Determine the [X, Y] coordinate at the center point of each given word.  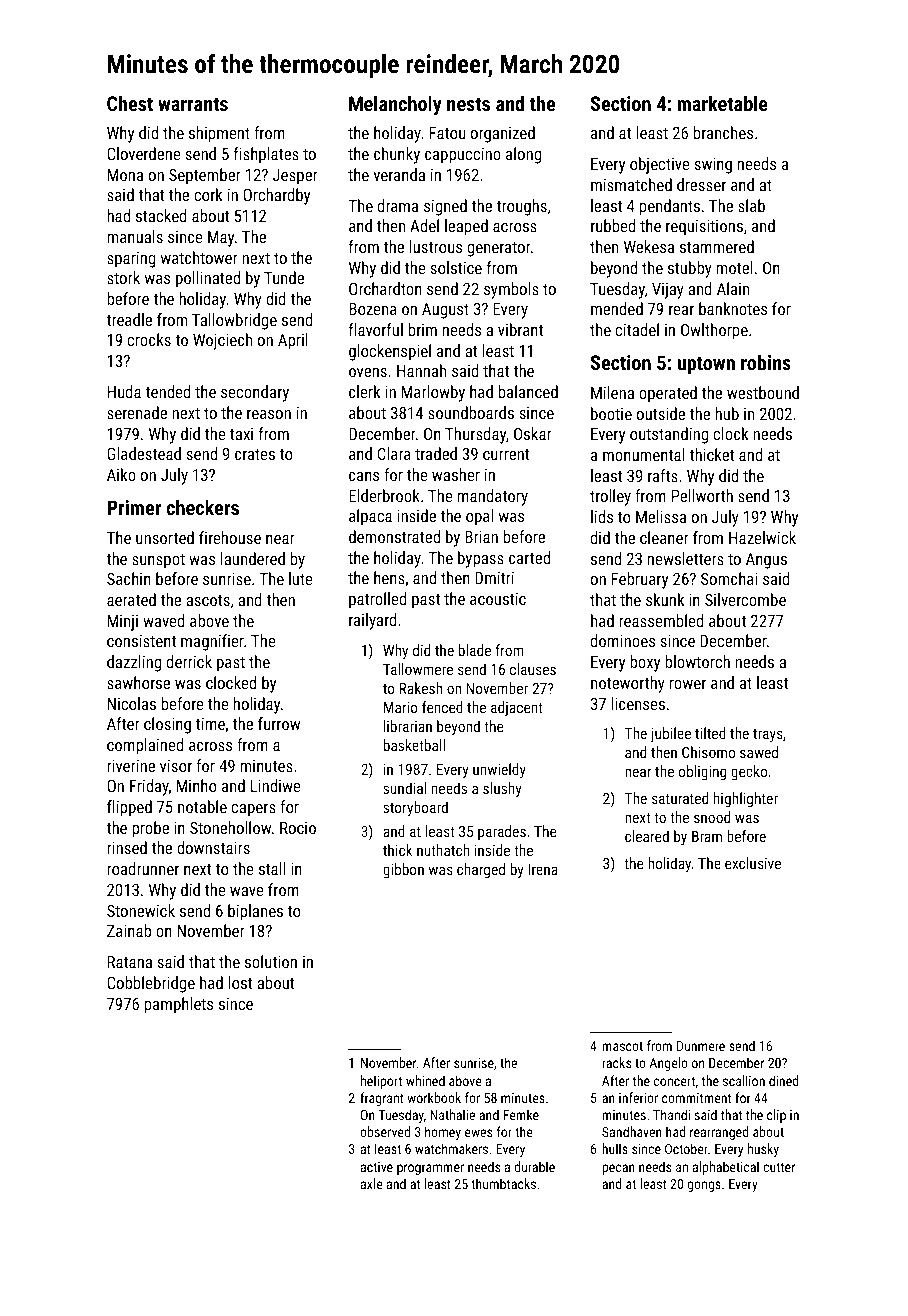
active [377, 1167]
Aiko [121, 474]
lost [240, 982]
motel [734, 267]
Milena [612, 392]
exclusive [753, 863]
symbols [511, 290]
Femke [521, 1114]
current [506, 454]
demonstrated [394, 536]
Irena [543, 869]
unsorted [165, 537]
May [221, 239]
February [640, 580]
